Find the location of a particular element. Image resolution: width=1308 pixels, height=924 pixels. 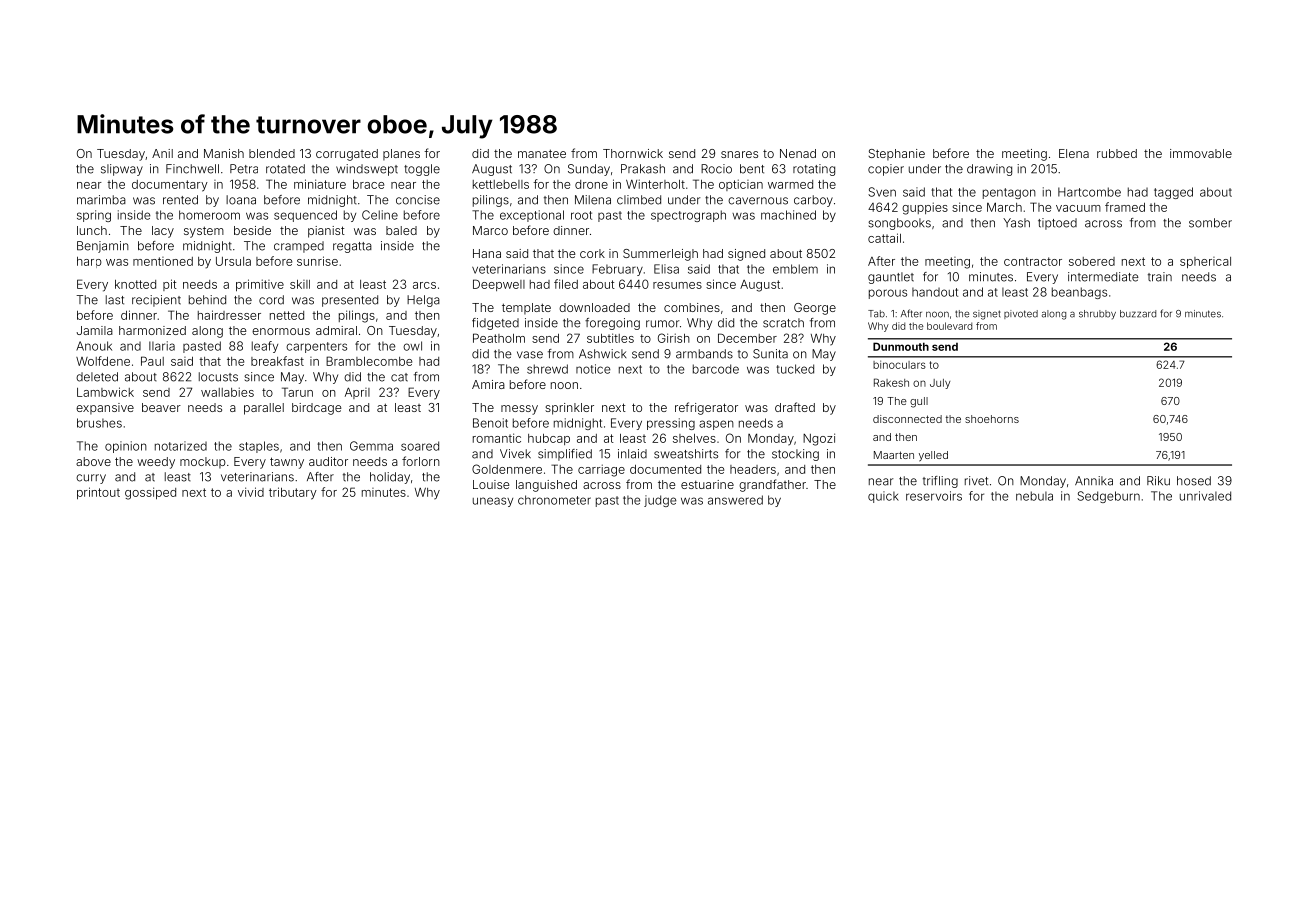

Sunita is located at coordinates (770, 354).
